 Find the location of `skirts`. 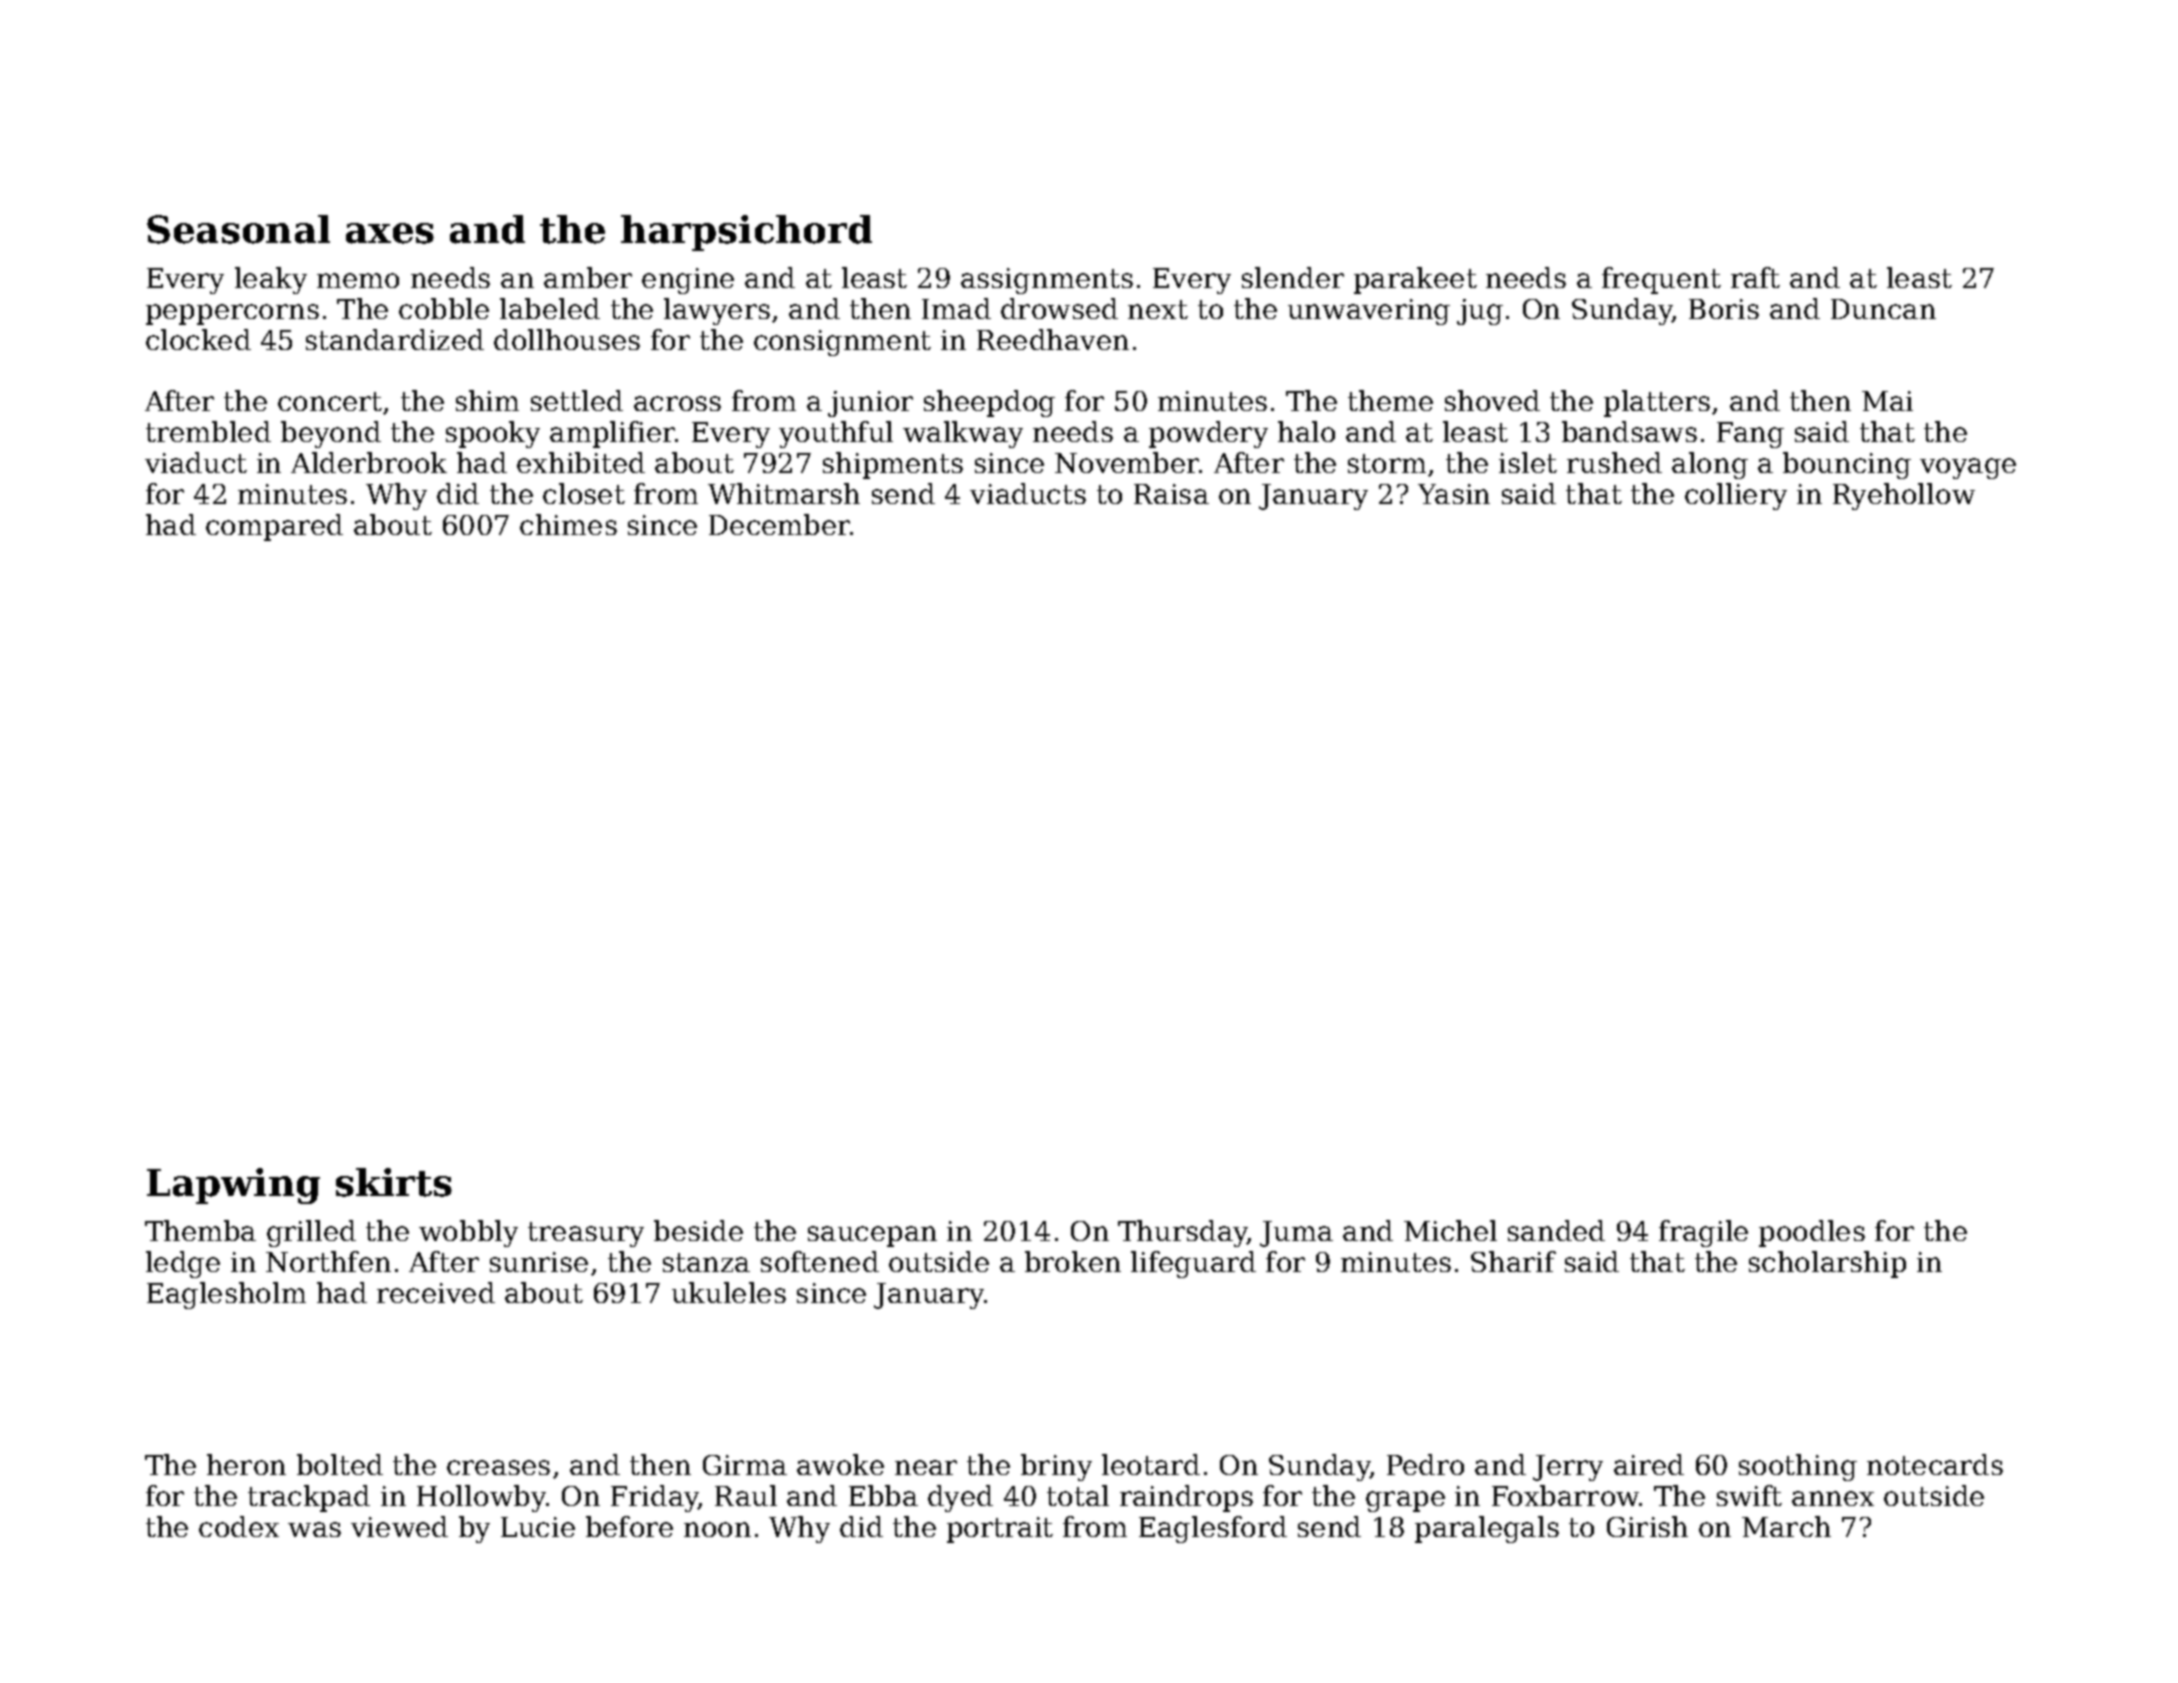

skirts is located at coordinates (394, 1182).
